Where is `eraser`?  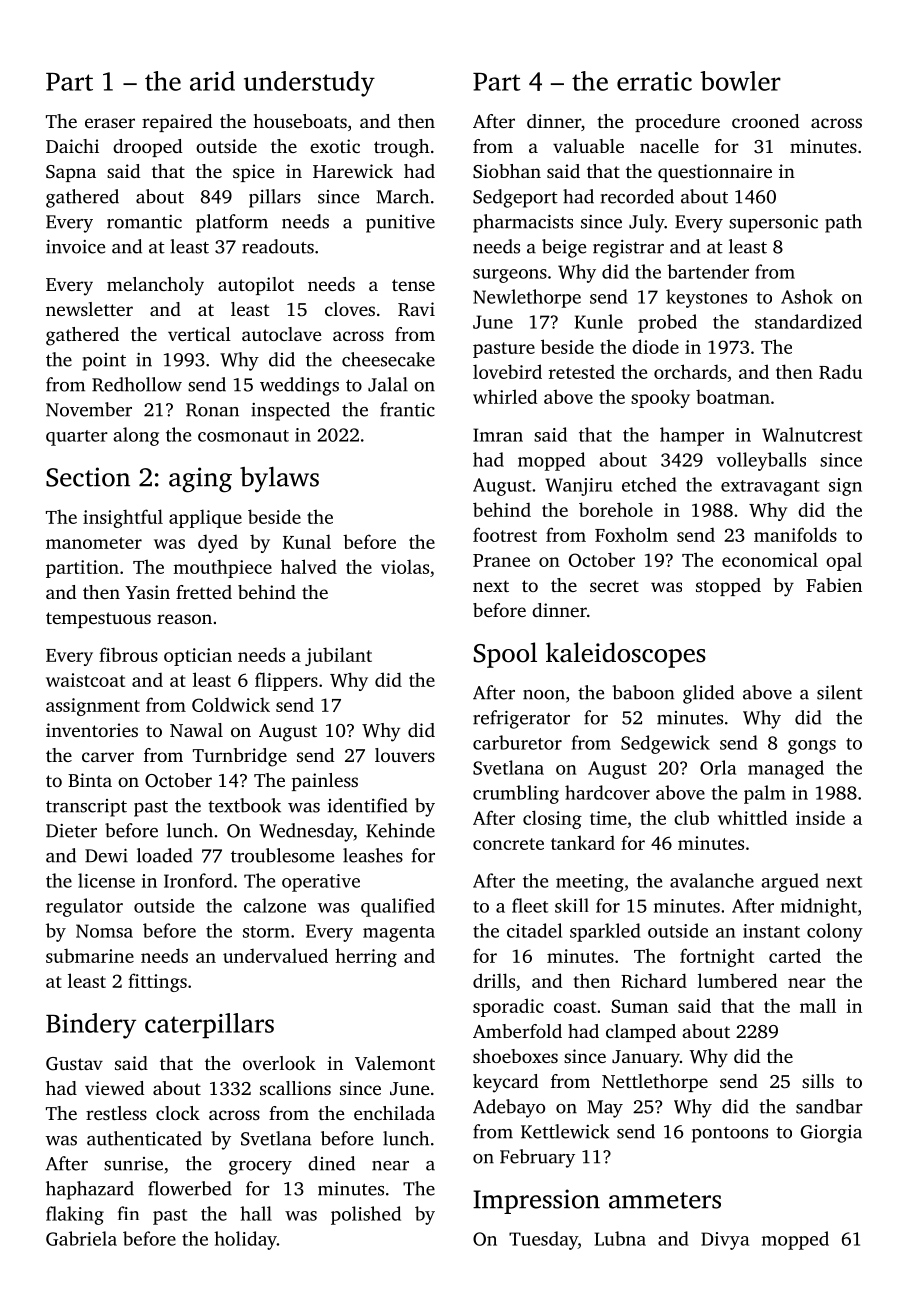
eraser is located at coordinates (110, 123).
